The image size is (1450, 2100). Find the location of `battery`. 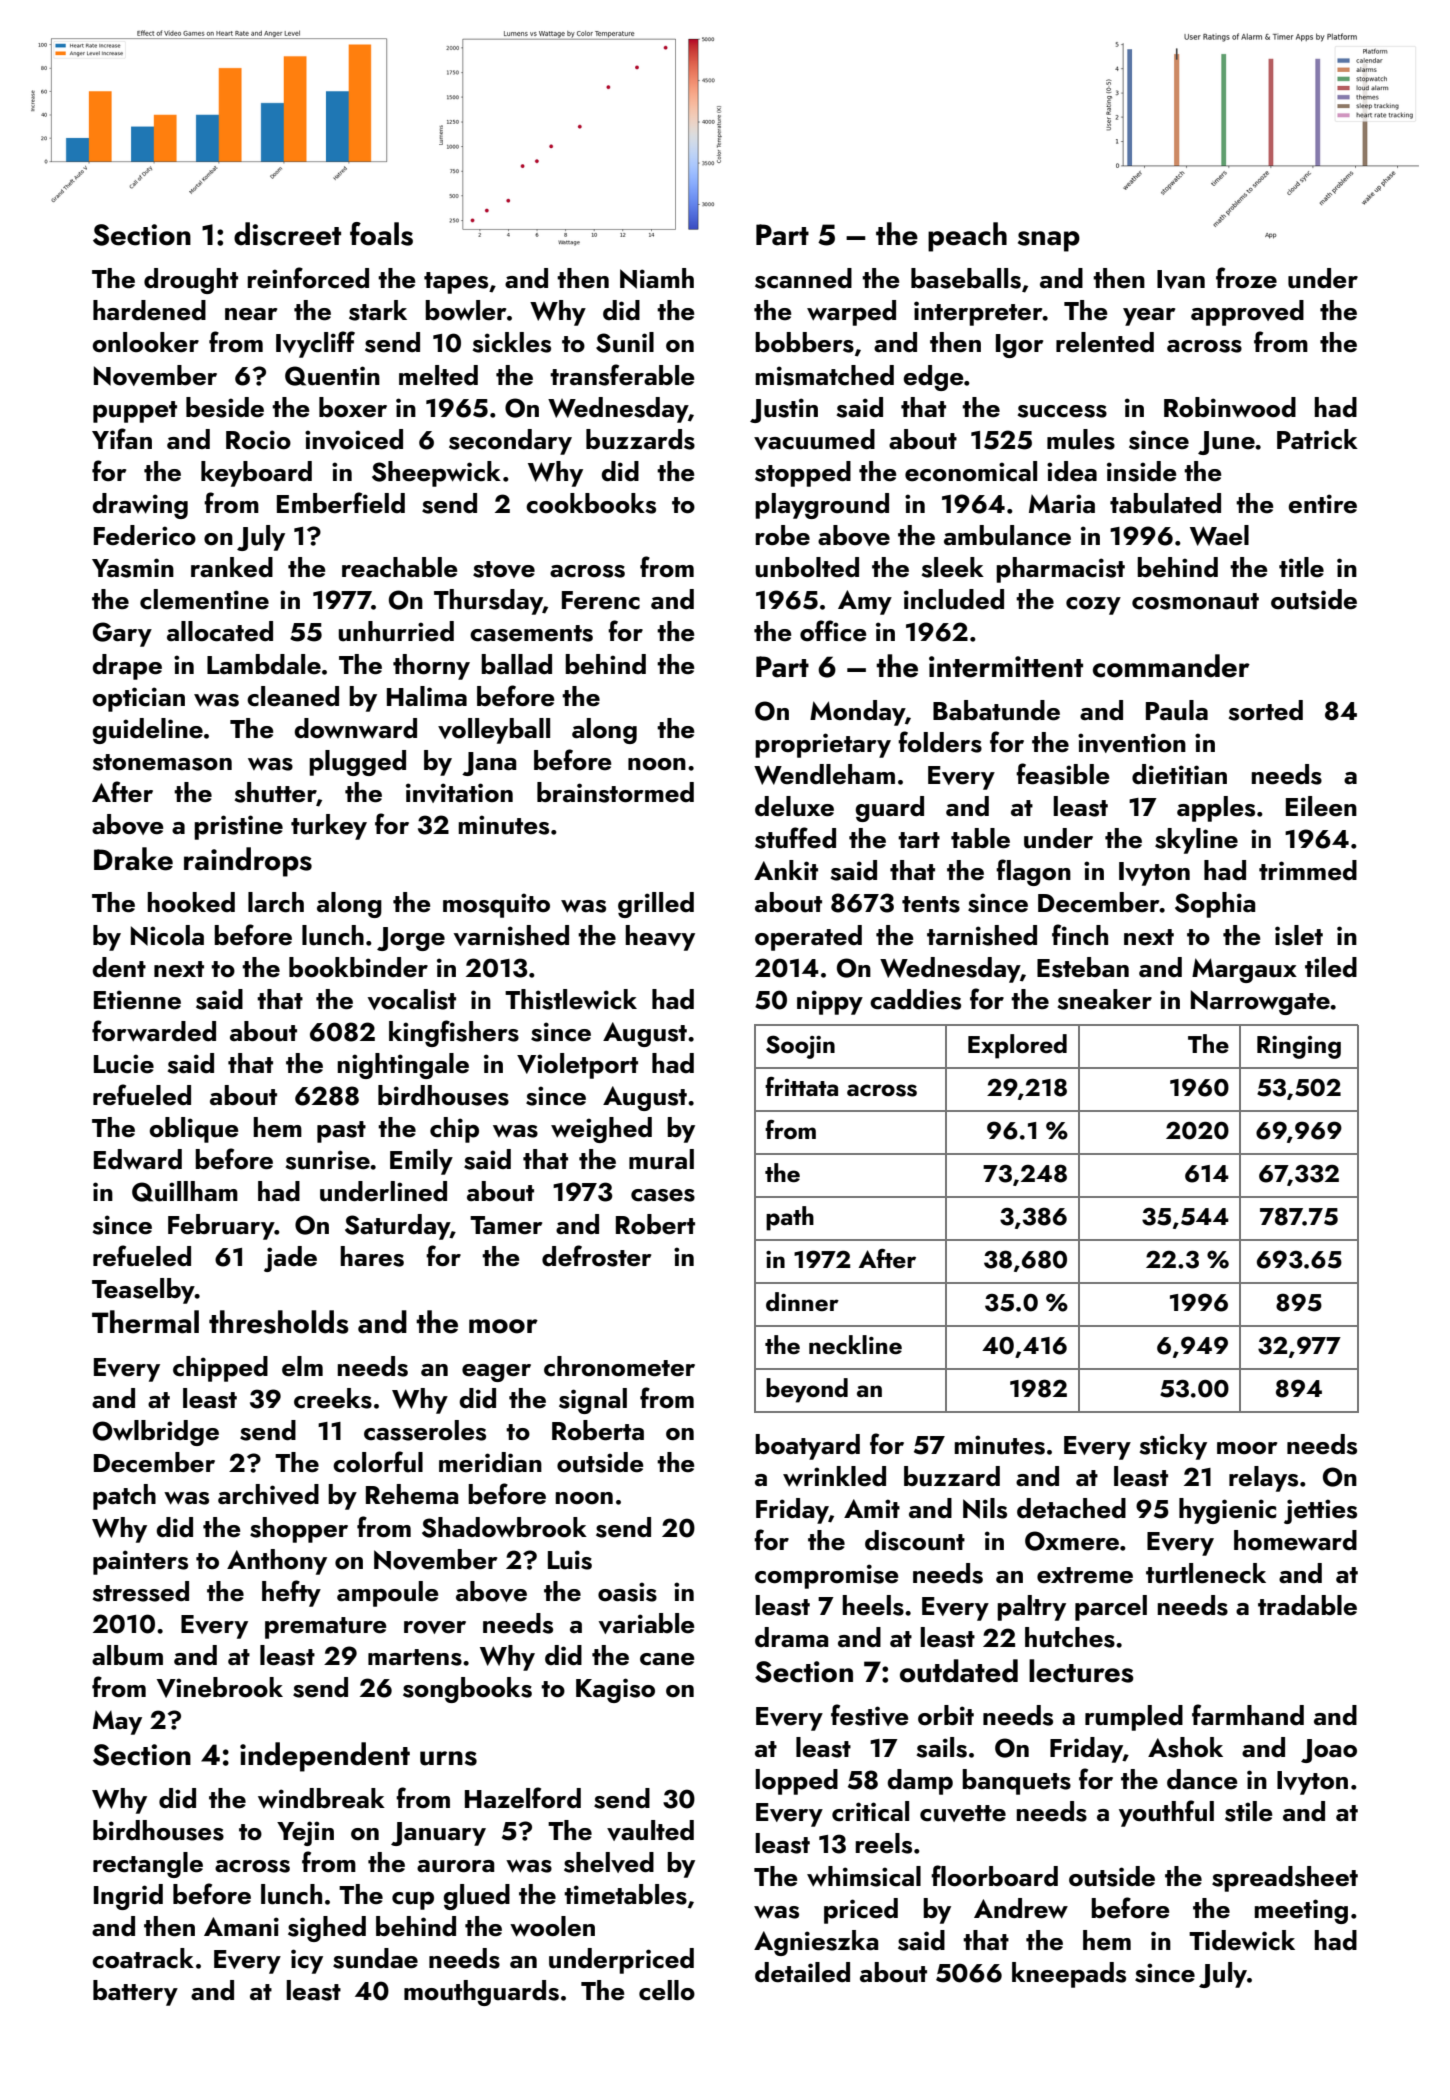

battery is located at coordinates (135, 1993).
